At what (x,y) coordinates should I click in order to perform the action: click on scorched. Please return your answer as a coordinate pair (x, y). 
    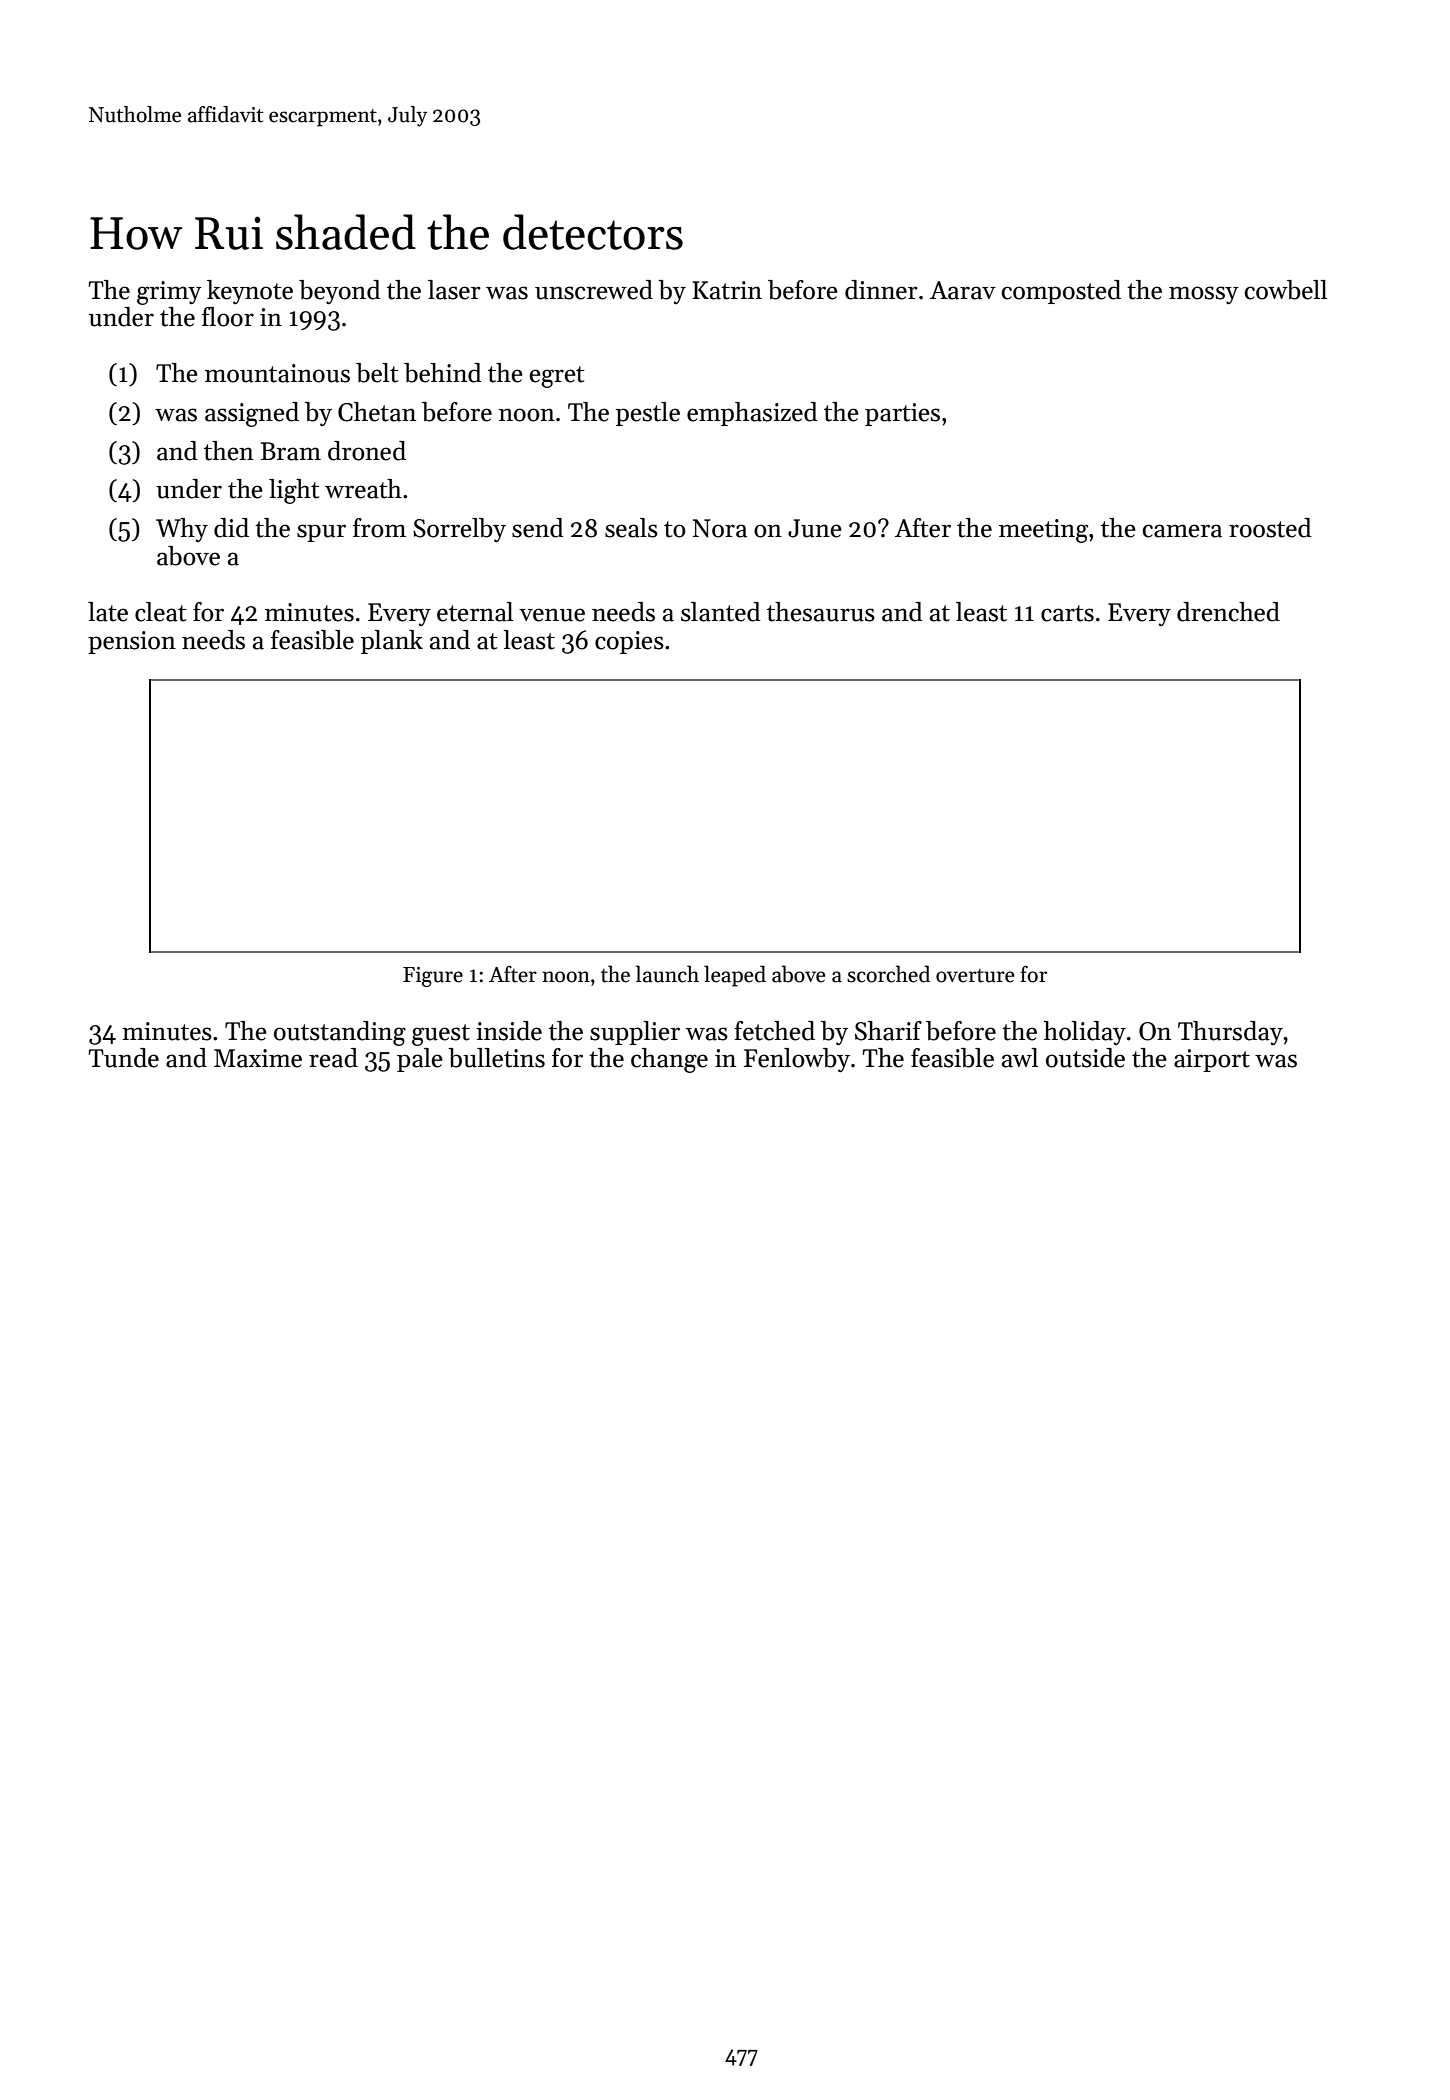
    Looking at the image, I should click on (888, 974).
